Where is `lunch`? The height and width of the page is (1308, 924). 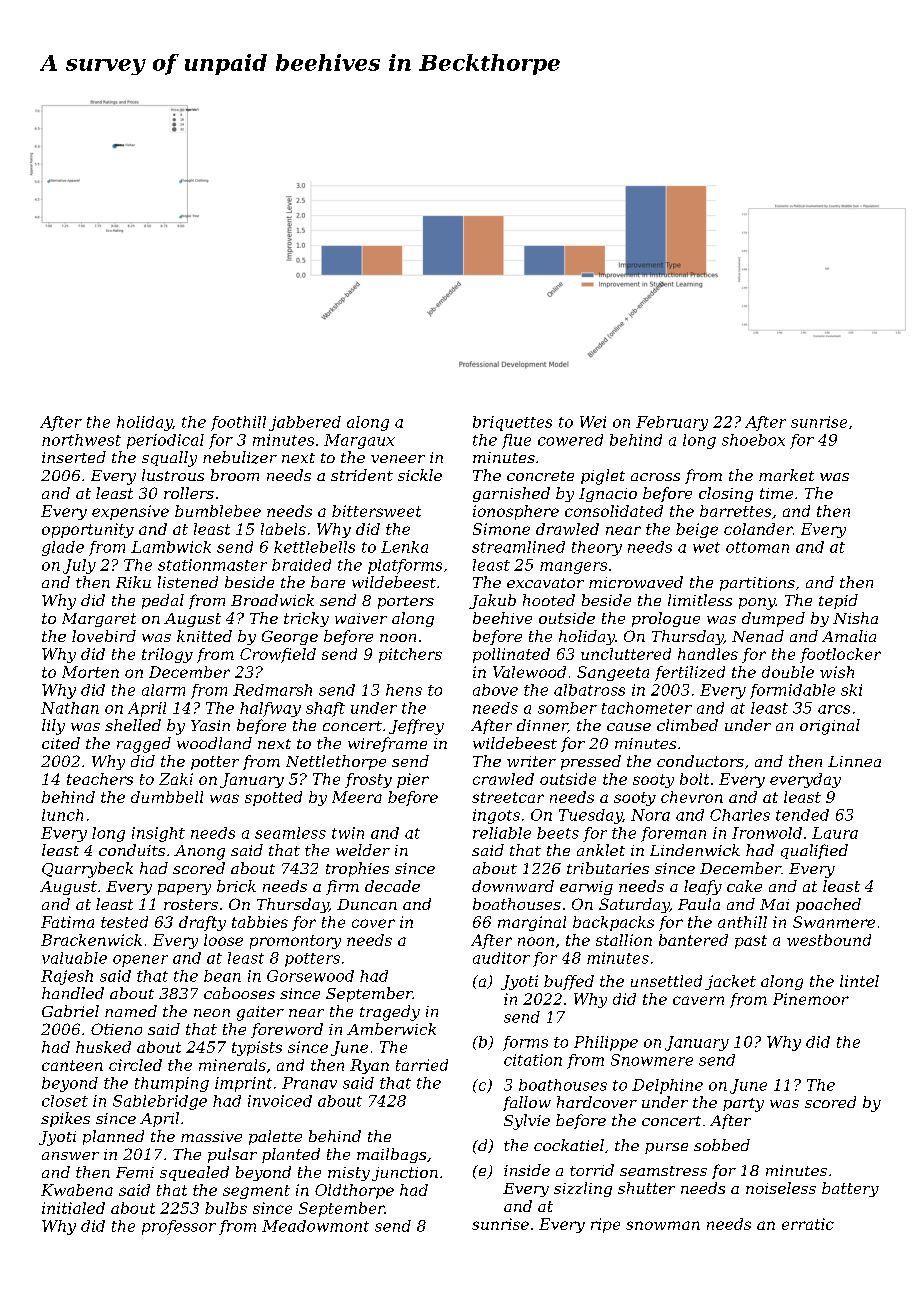 lunch is located at coordinates (62, 815).
